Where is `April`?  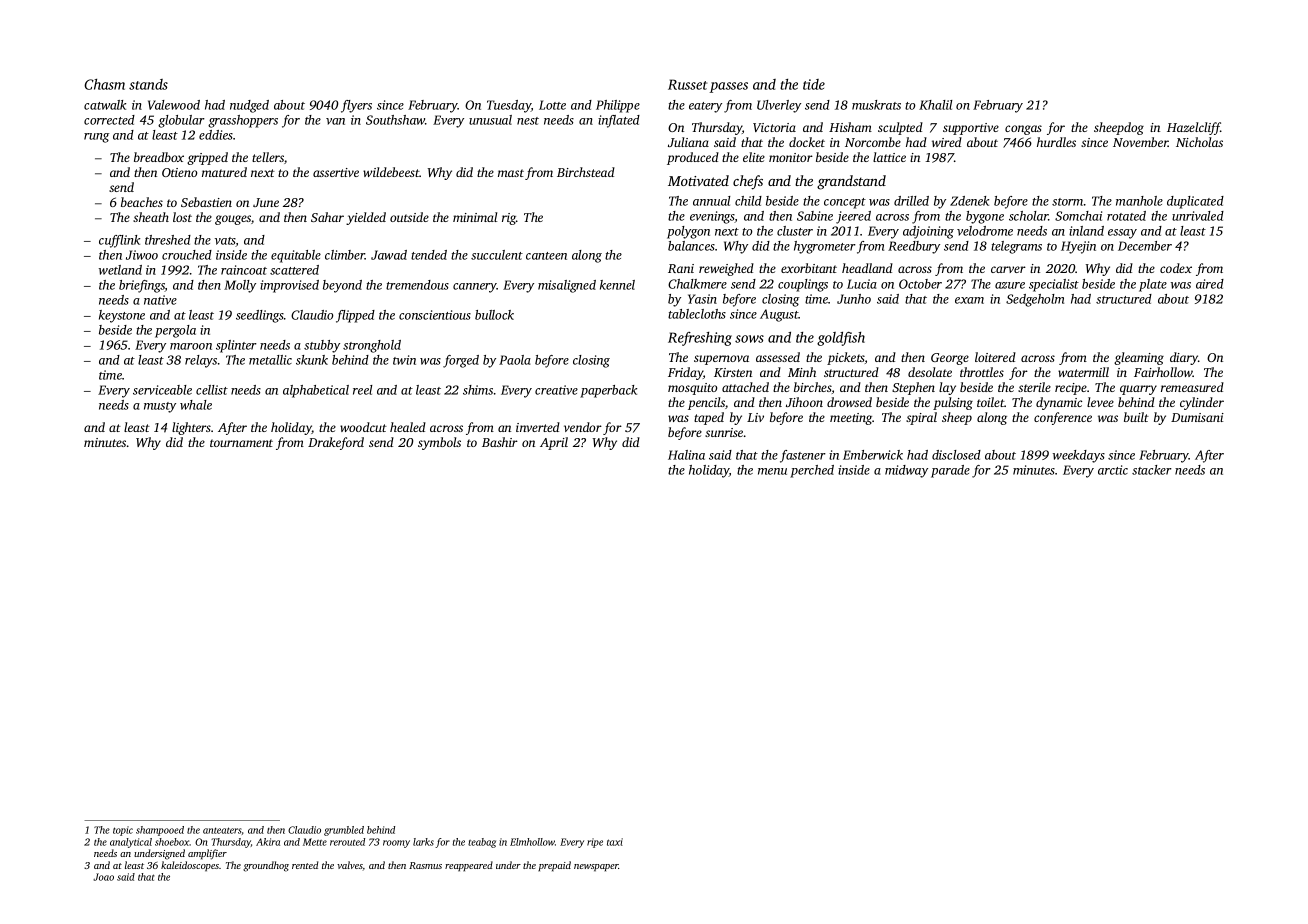
April is located at coordinates (554, 443).
